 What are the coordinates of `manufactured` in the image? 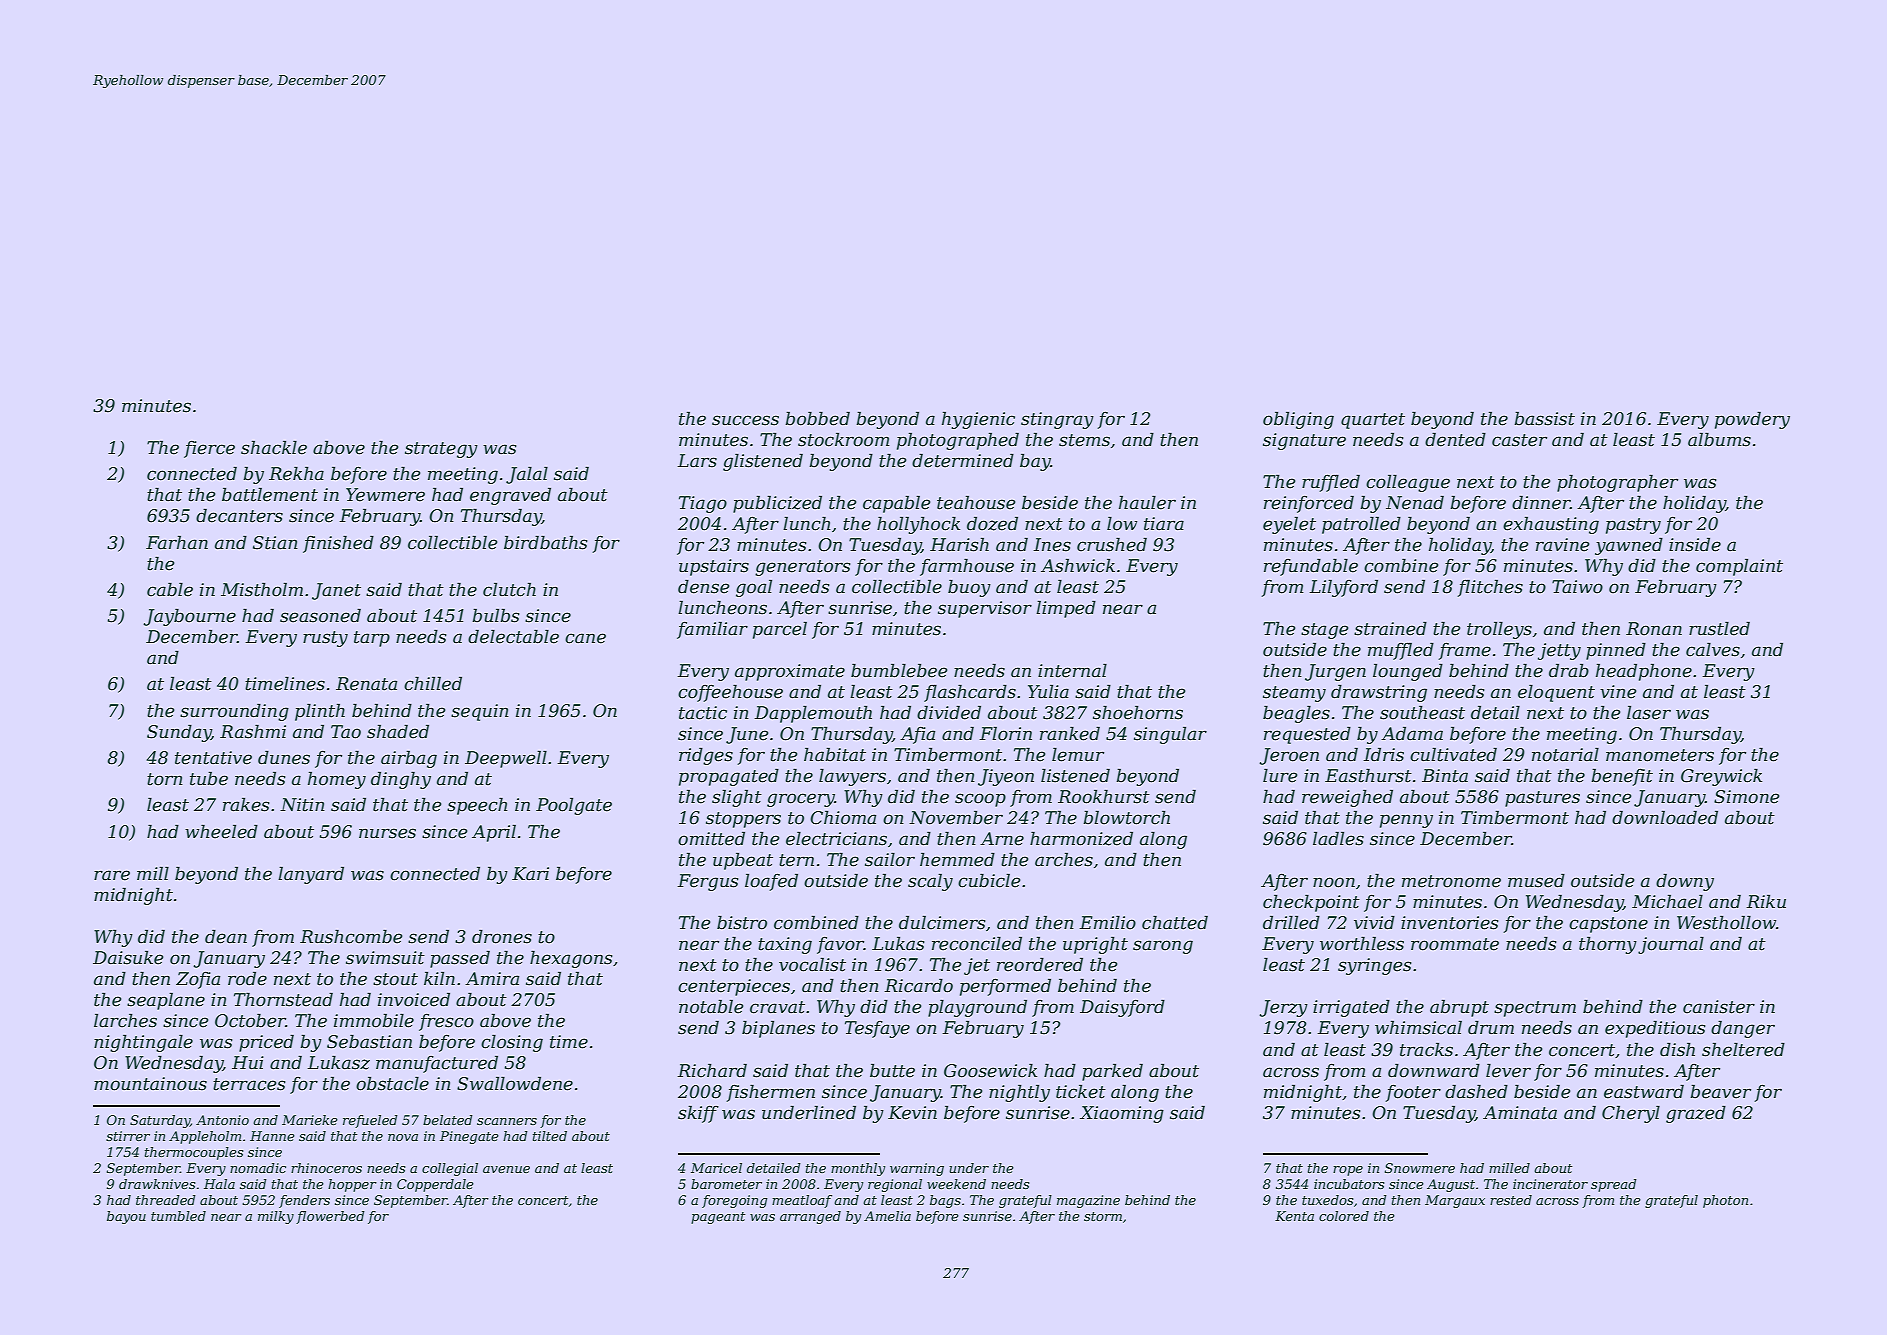 It's located at (437, 1064).
